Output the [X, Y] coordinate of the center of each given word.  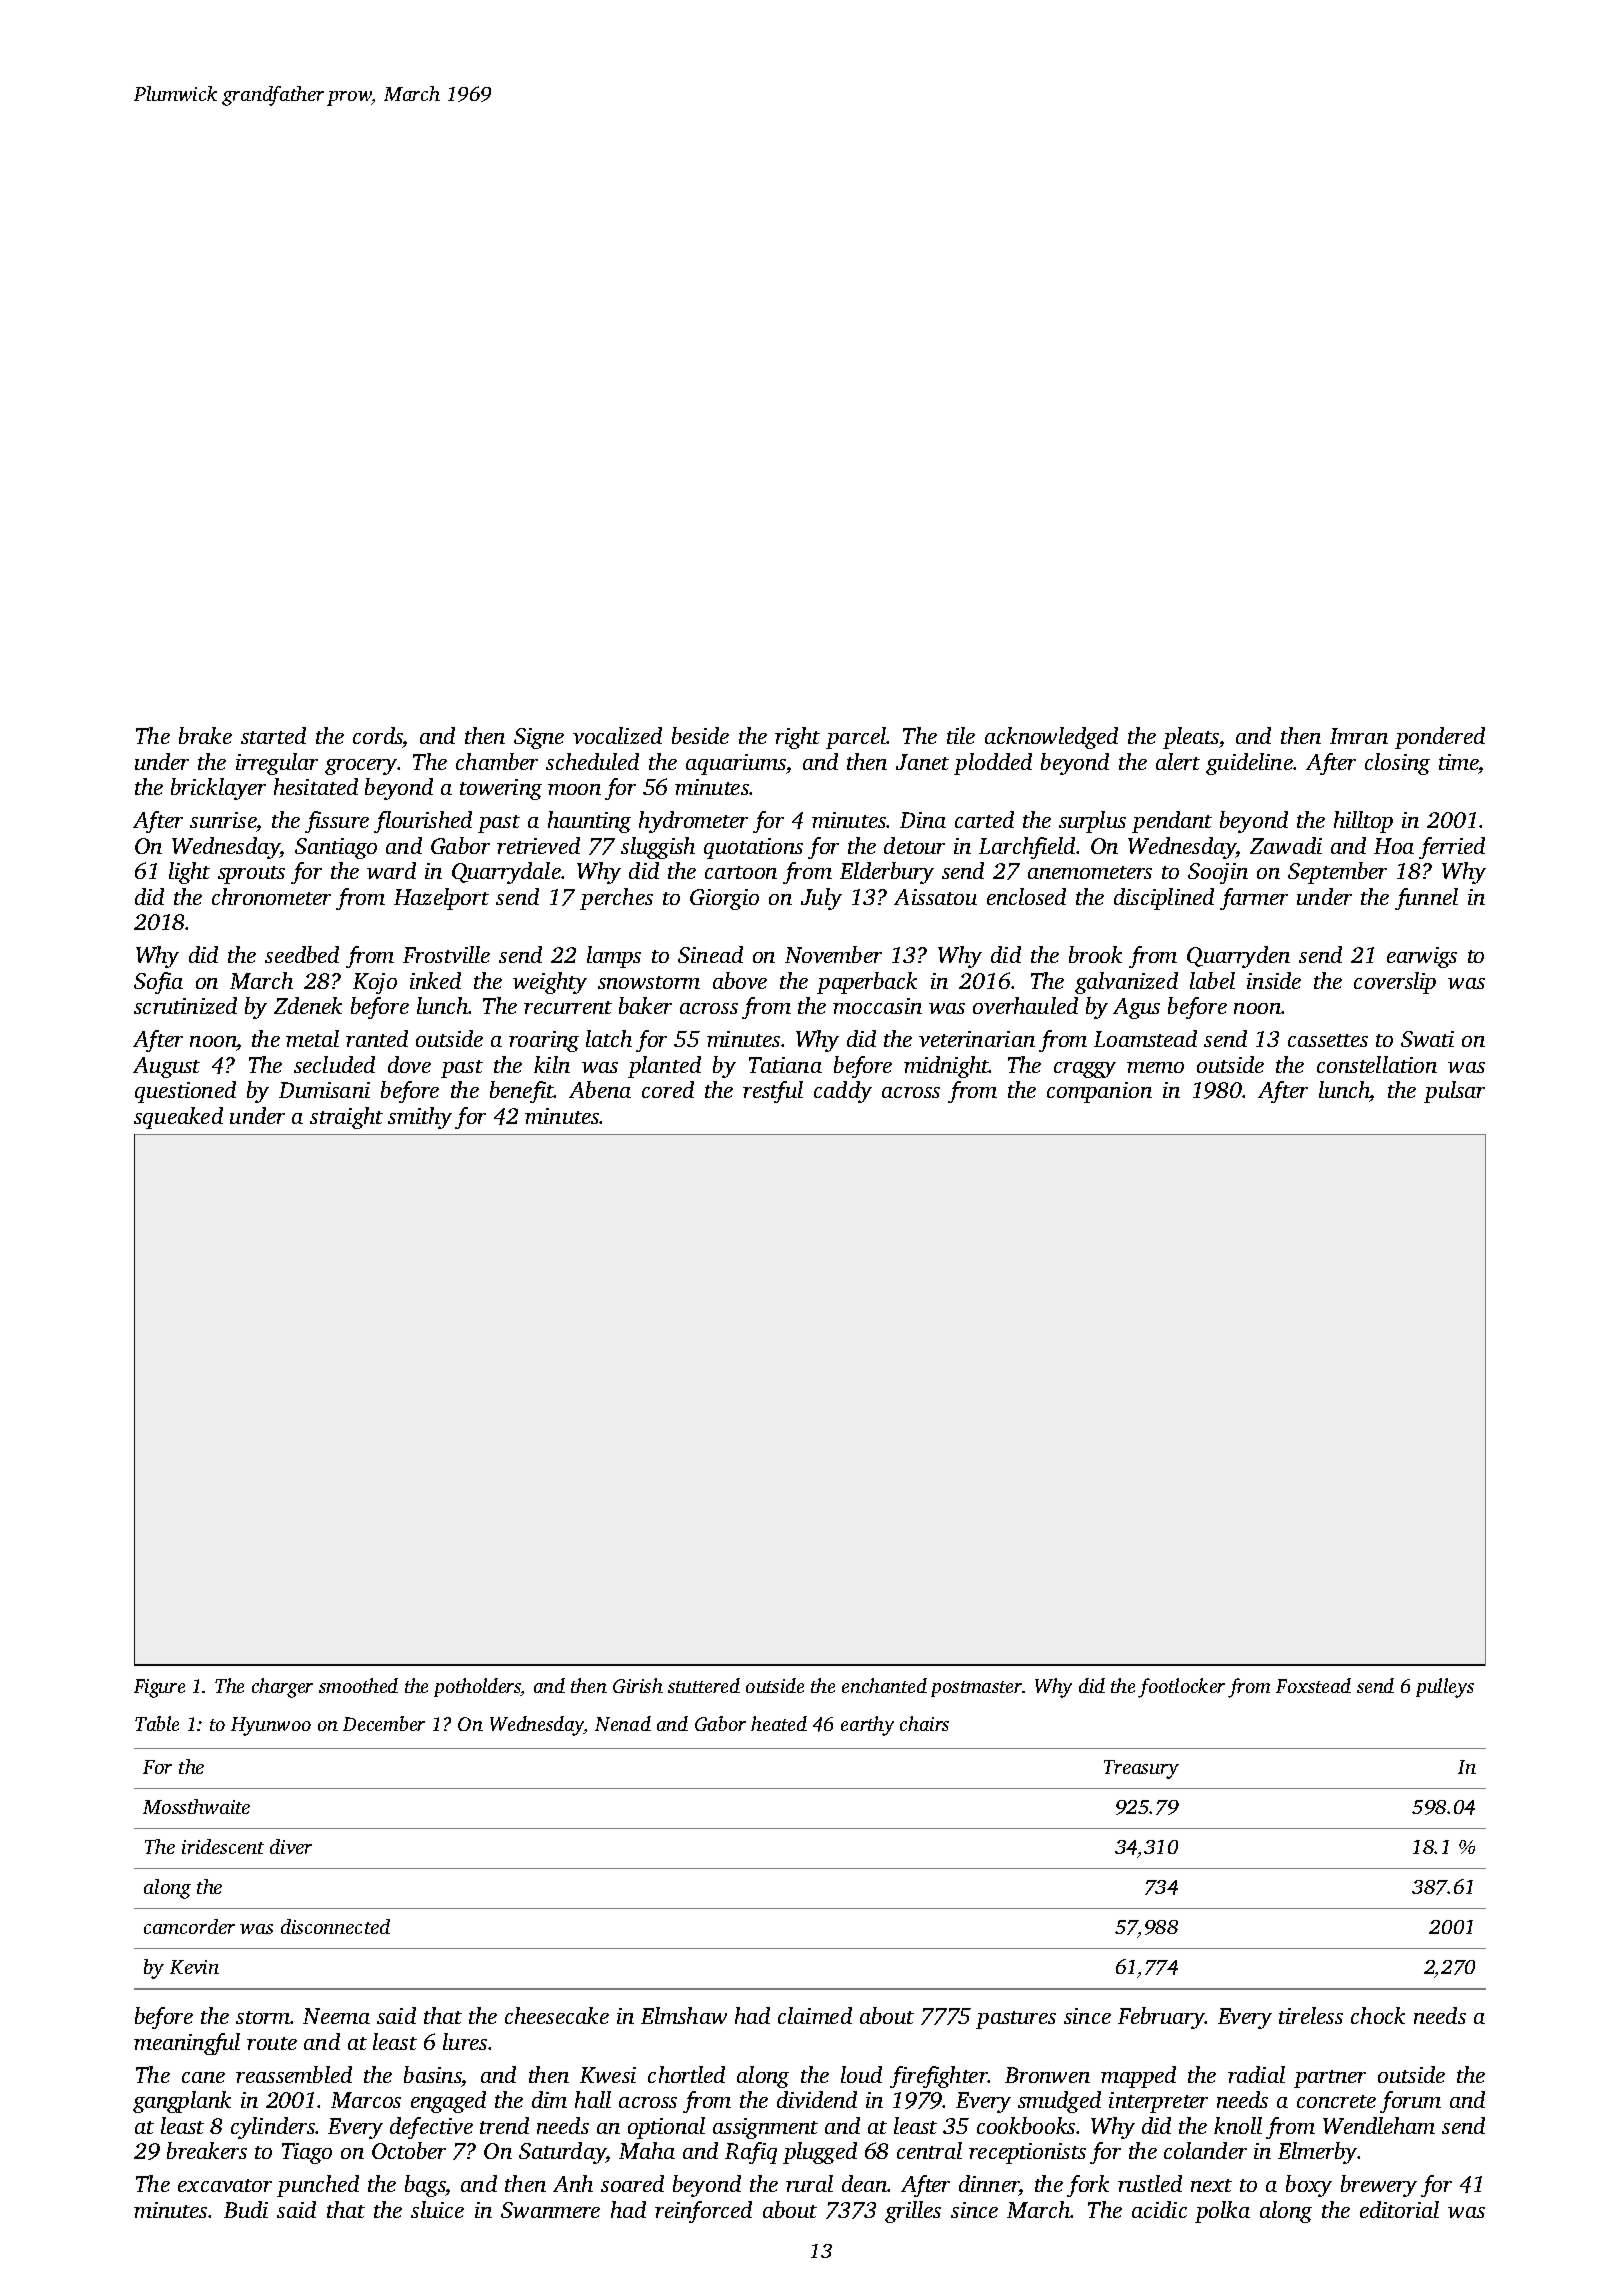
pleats [1191, 738]
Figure [159, 1688]
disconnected [335, 1926]
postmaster [977, 1689]
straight [346, 1118]
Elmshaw [684, 2015]
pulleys [1445, 1688]
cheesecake [557, 2015]
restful [773, 1092]
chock [1378, 2015]
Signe [539, 738]
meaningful [187, 2044]
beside [700, 735]
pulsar [1454, 1092]
